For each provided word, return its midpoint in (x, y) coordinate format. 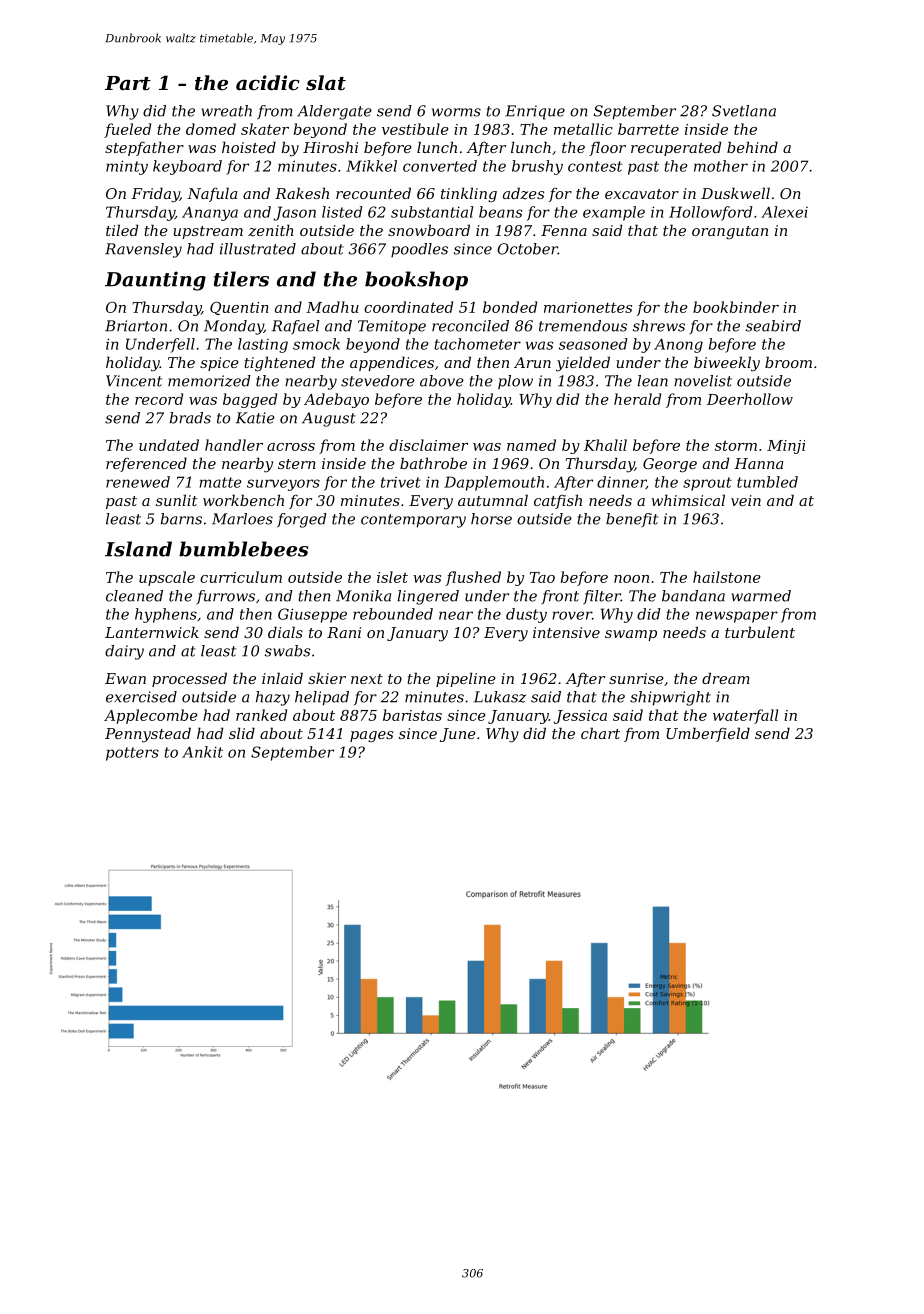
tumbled (767, 482)
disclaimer (428, 445)
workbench (243, 500)
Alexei (784, 212)
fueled (127, 130)
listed (342, 212)
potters (132, 754)
